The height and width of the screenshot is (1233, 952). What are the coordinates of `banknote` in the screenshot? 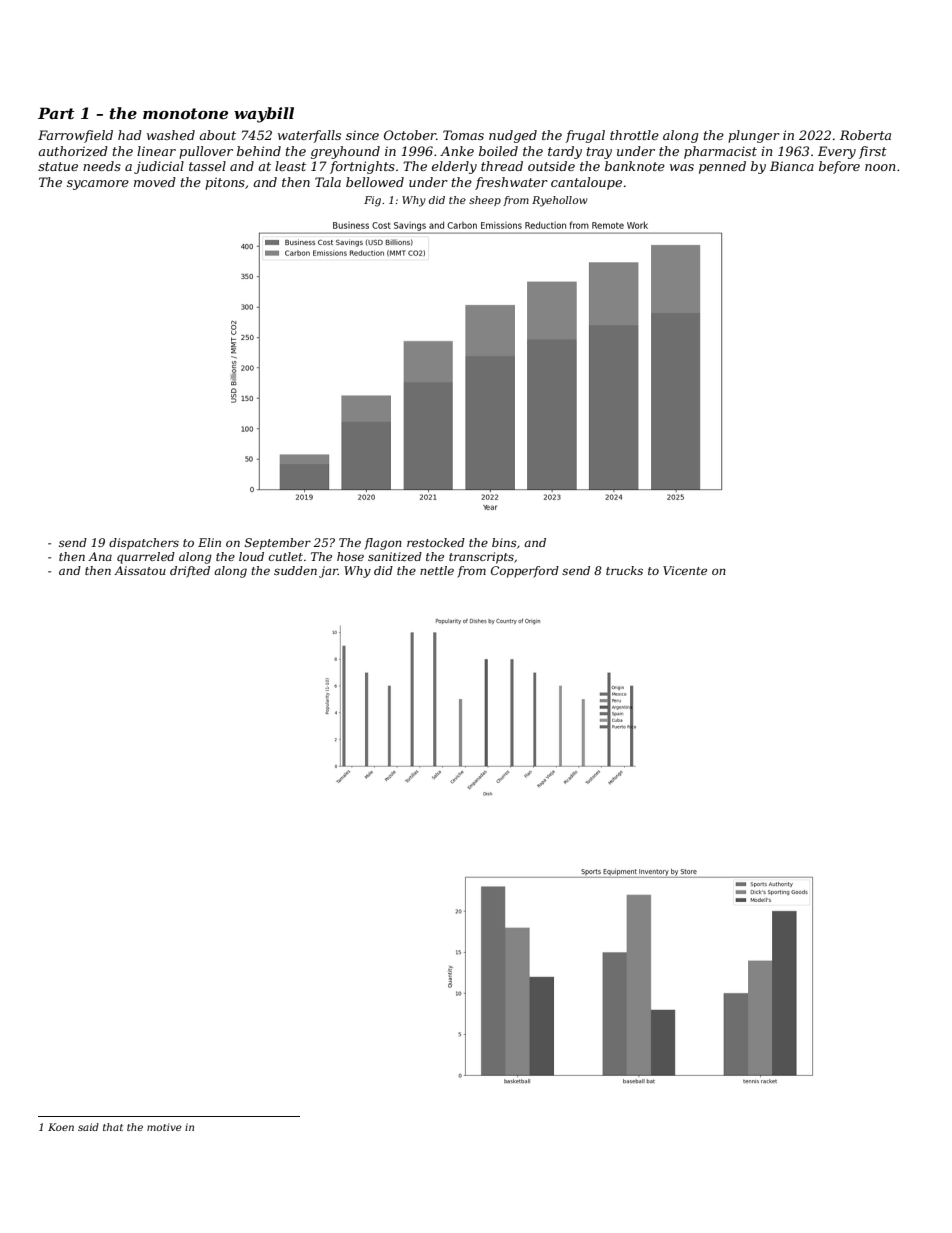 It's located at (635, 166).
